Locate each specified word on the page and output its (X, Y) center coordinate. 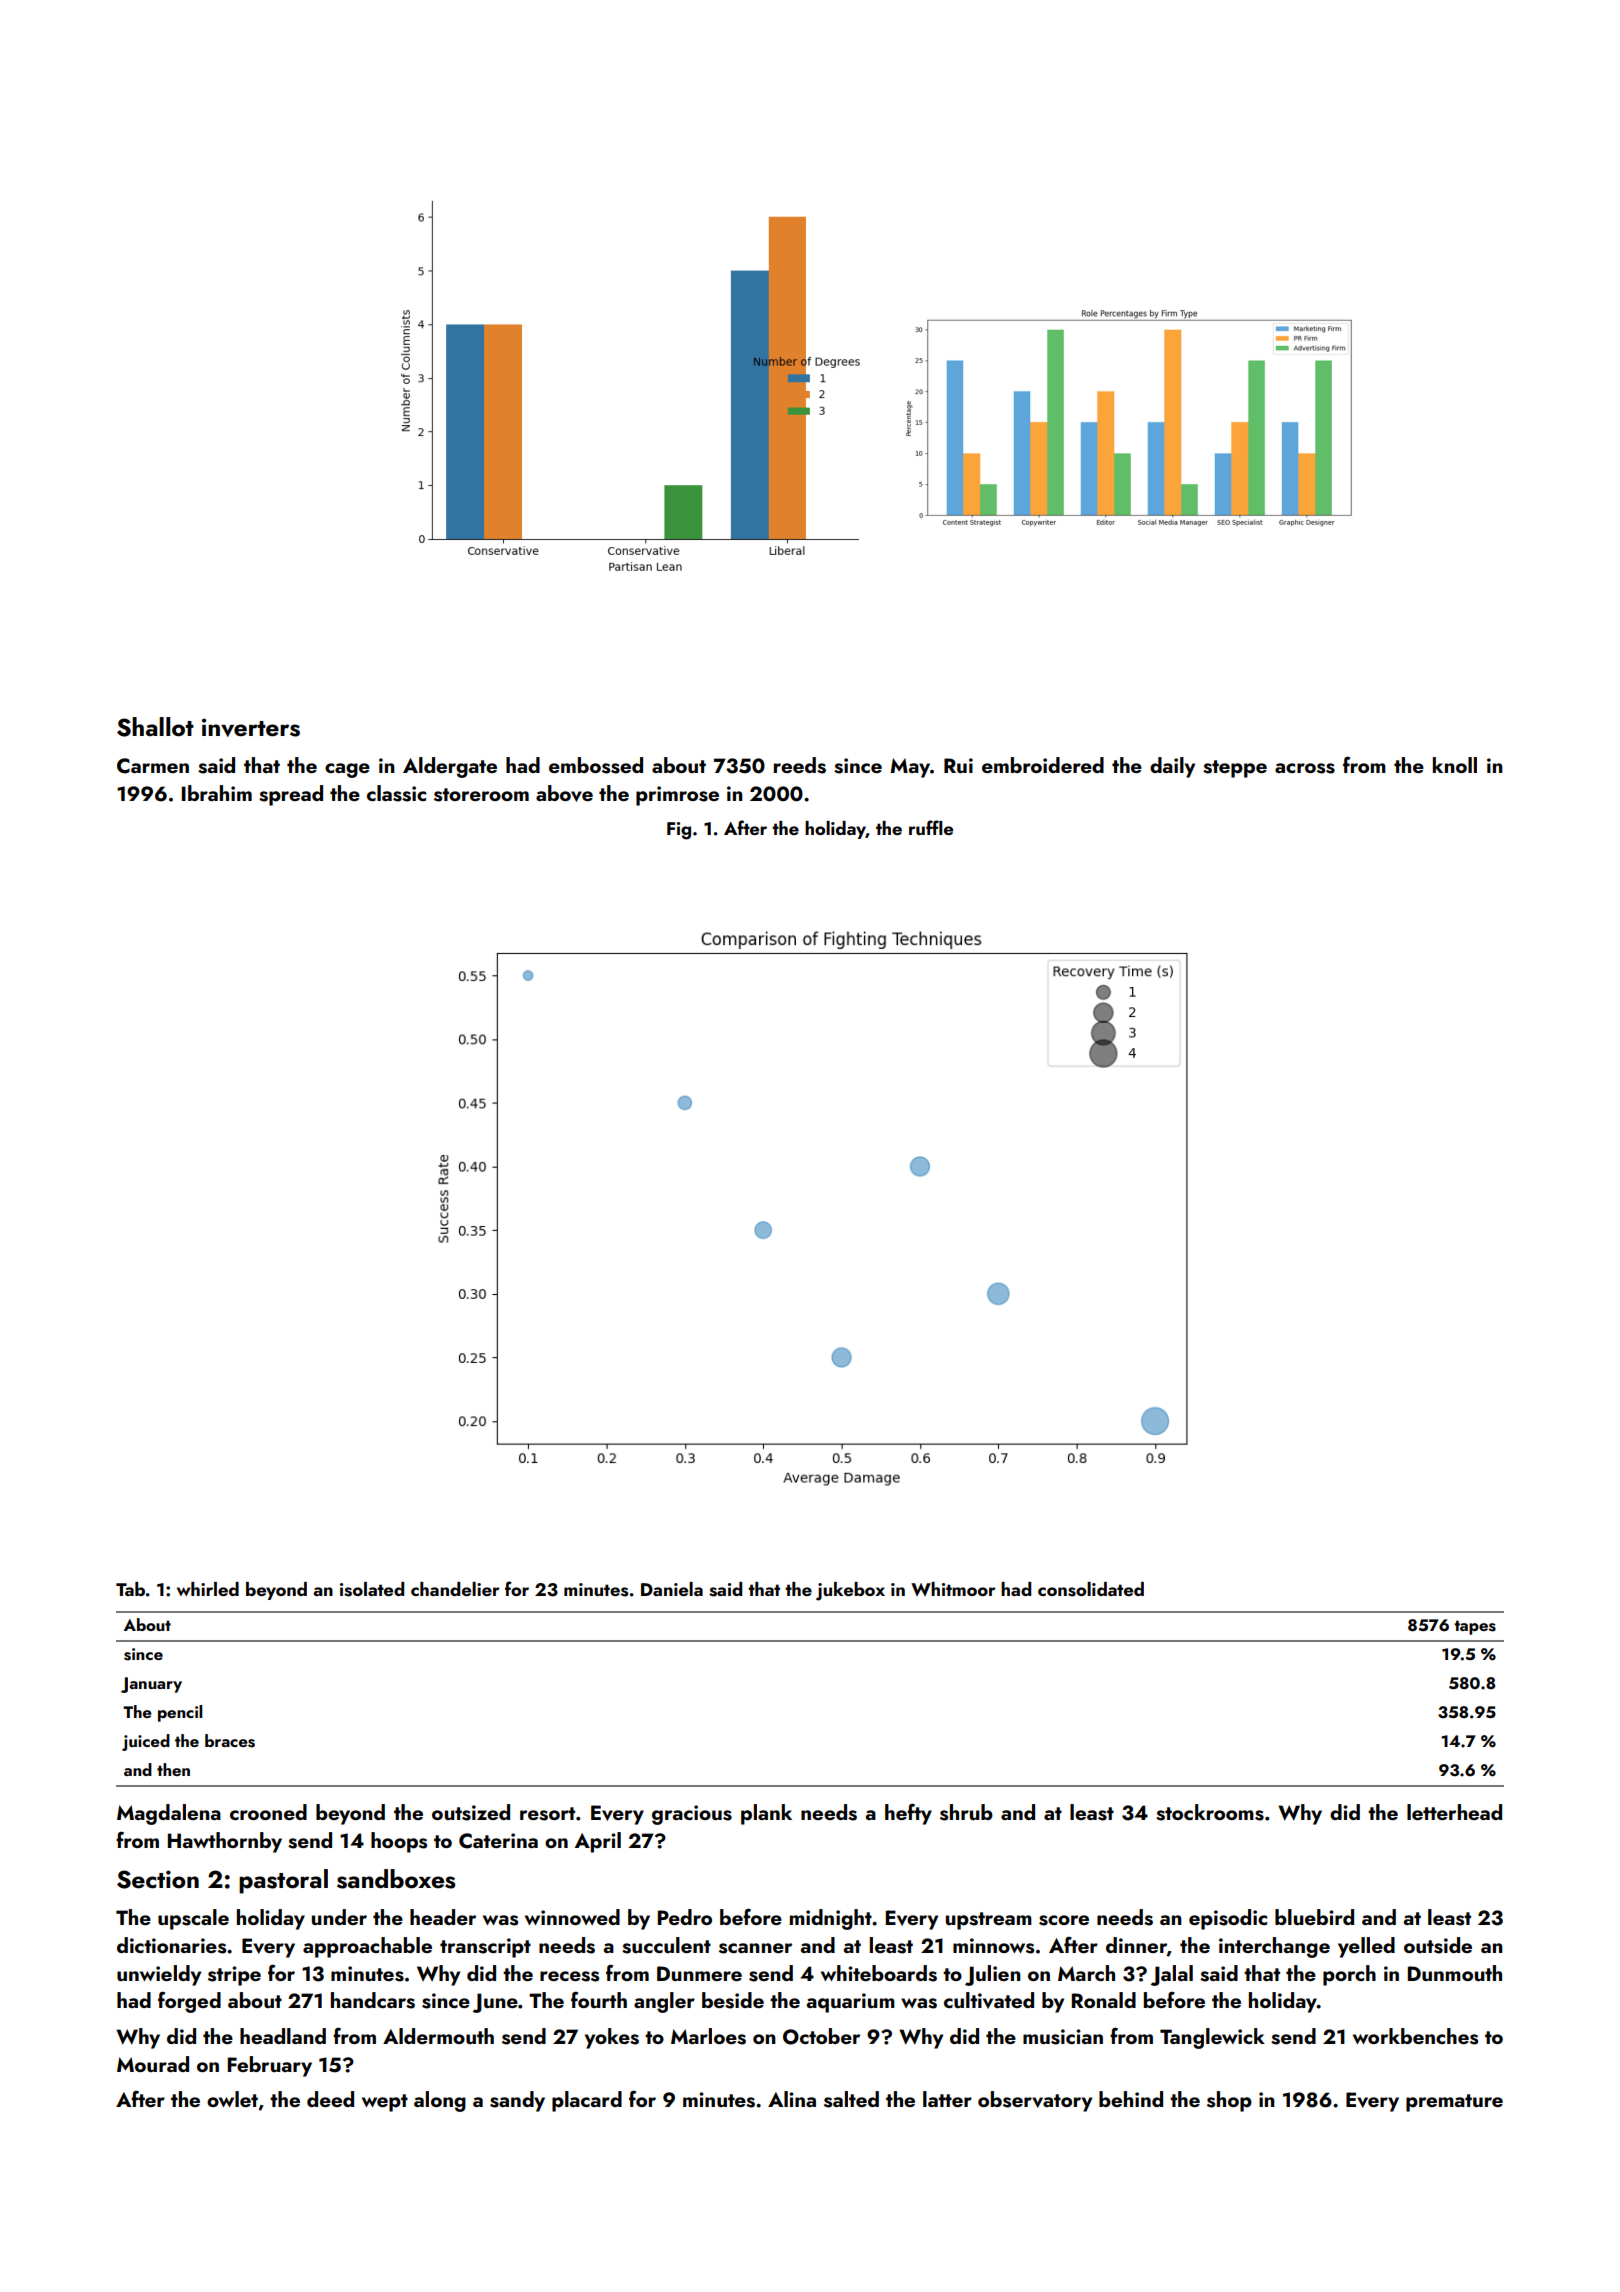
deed (330, 2099)
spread (291, 795)
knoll (1455, 765)
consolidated (1091, 1589)
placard (587, 2101)
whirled (208, 1589)
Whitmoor (953, 1589)
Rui (958, 765)
